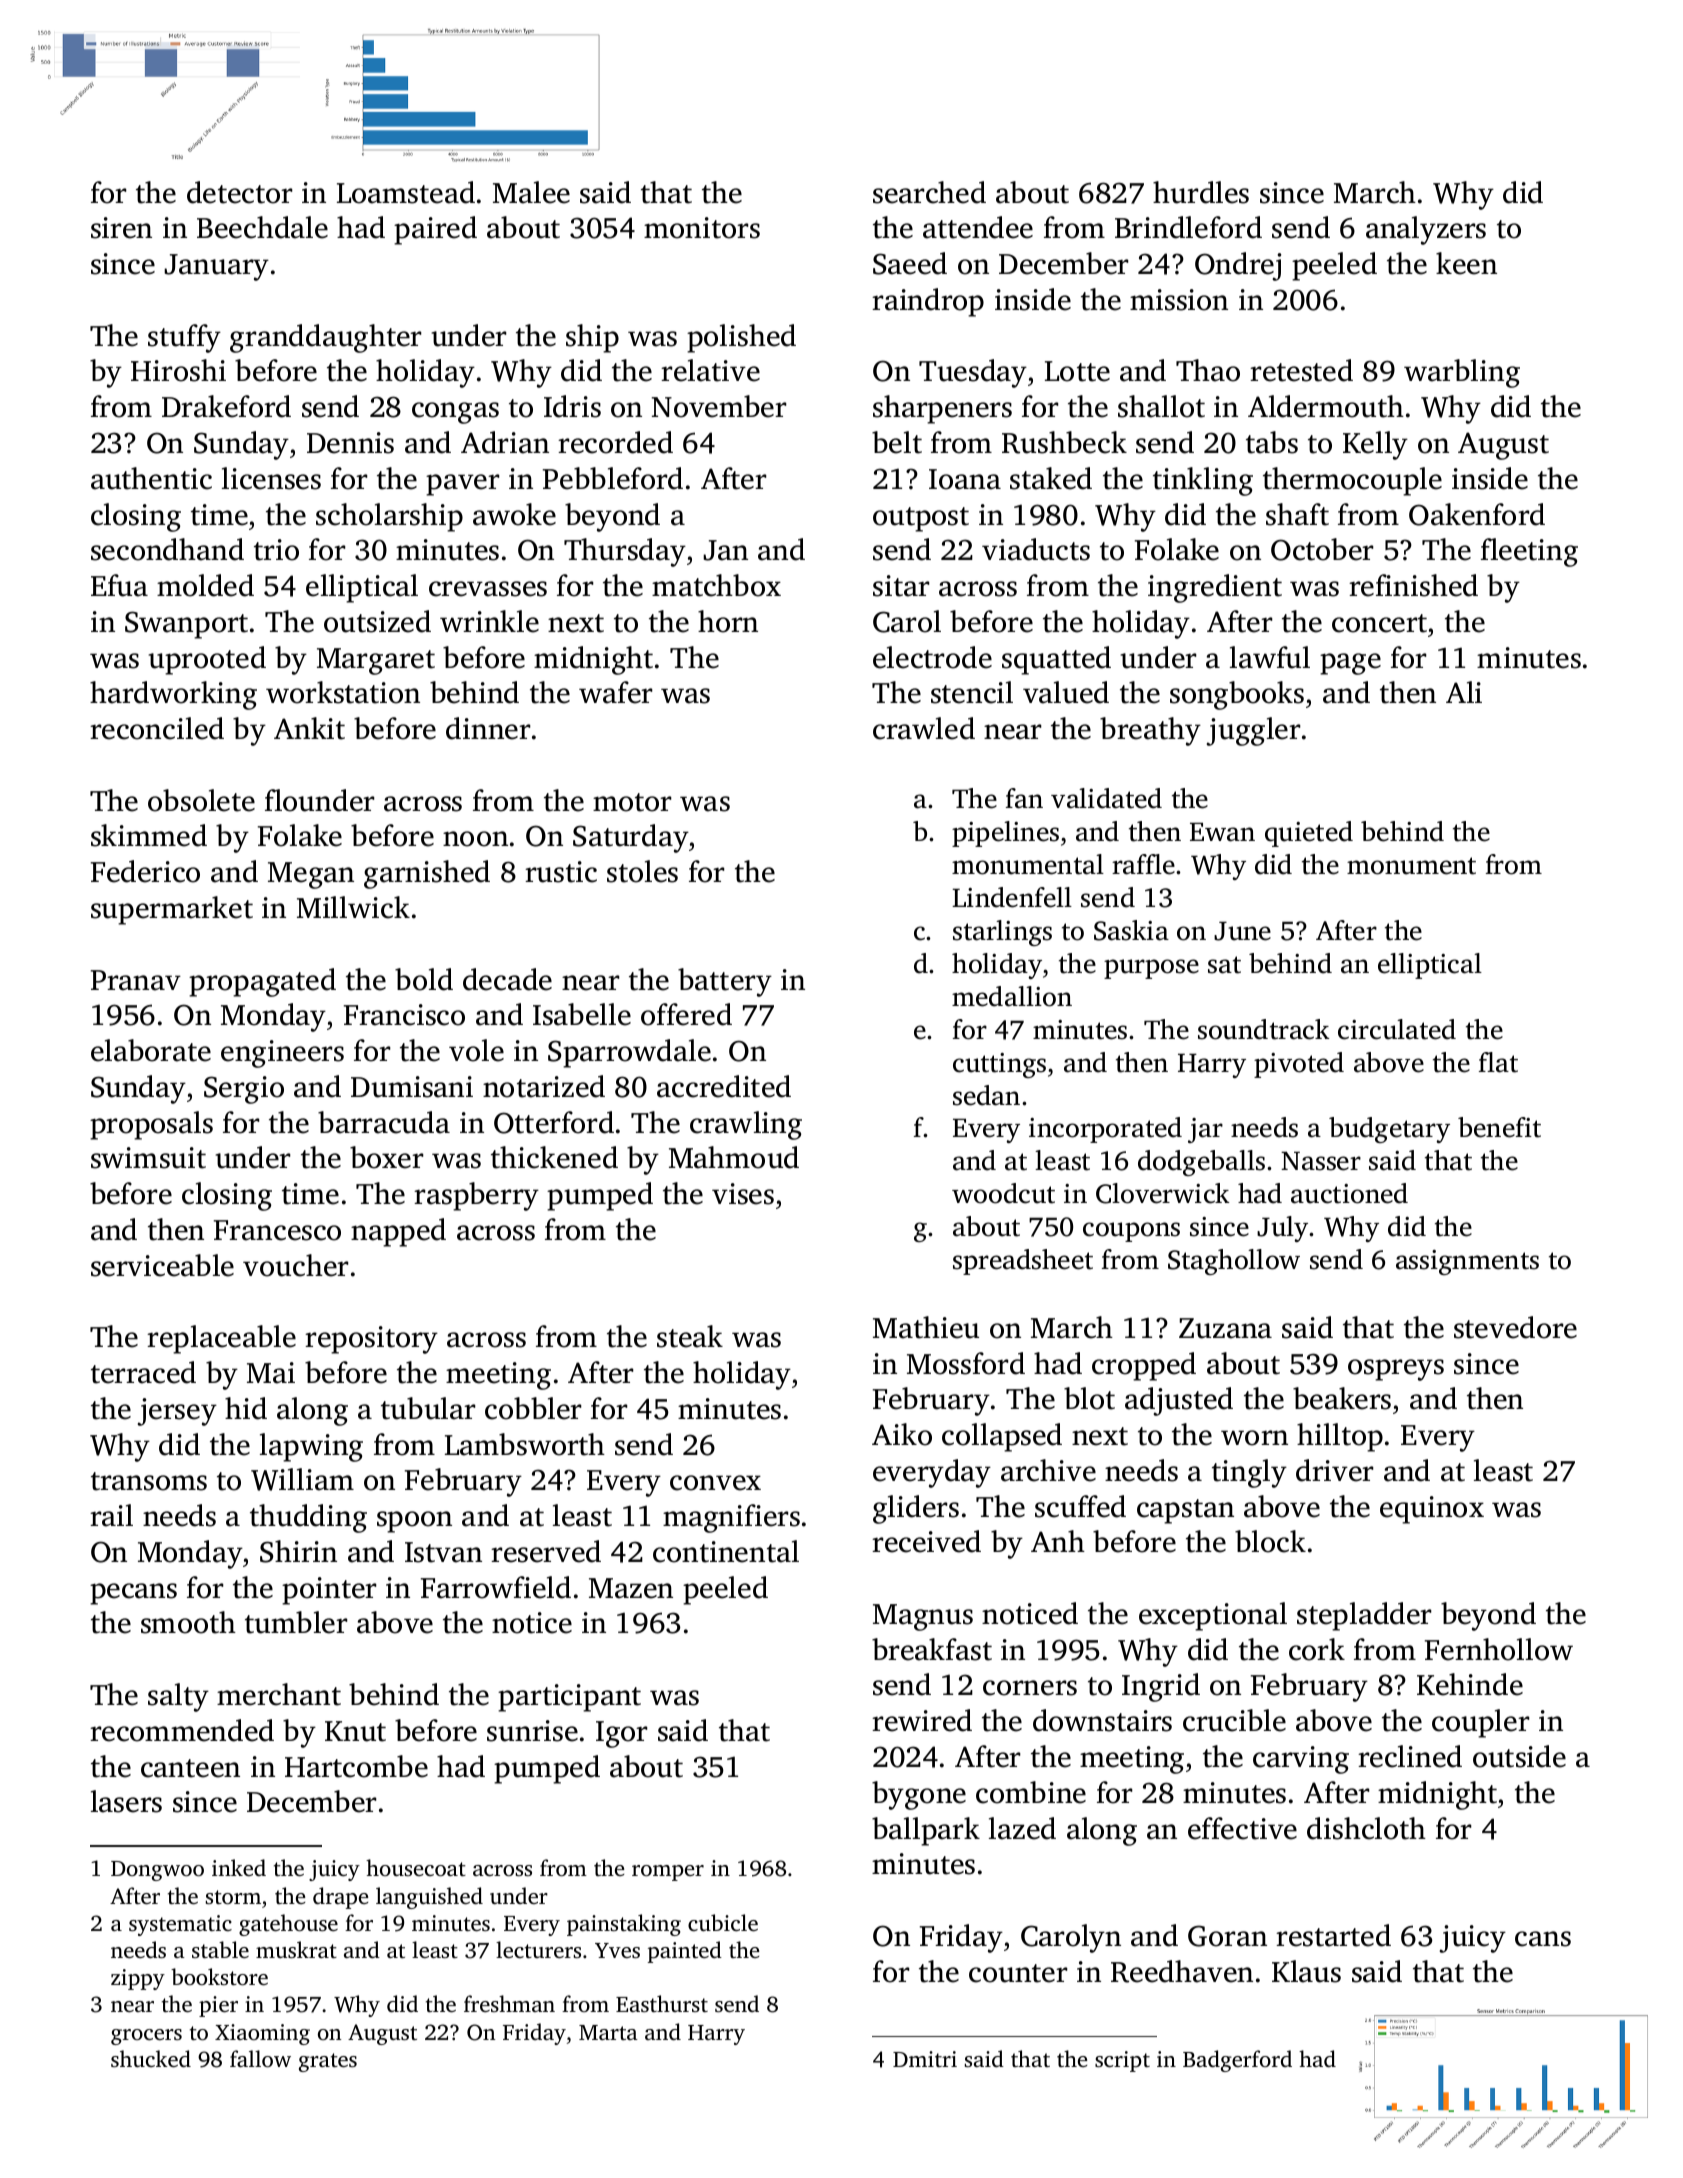 Image resolution: width=1683 pixels, height=2178 pixels. I want to click on shaft, so click(1297, 514).
